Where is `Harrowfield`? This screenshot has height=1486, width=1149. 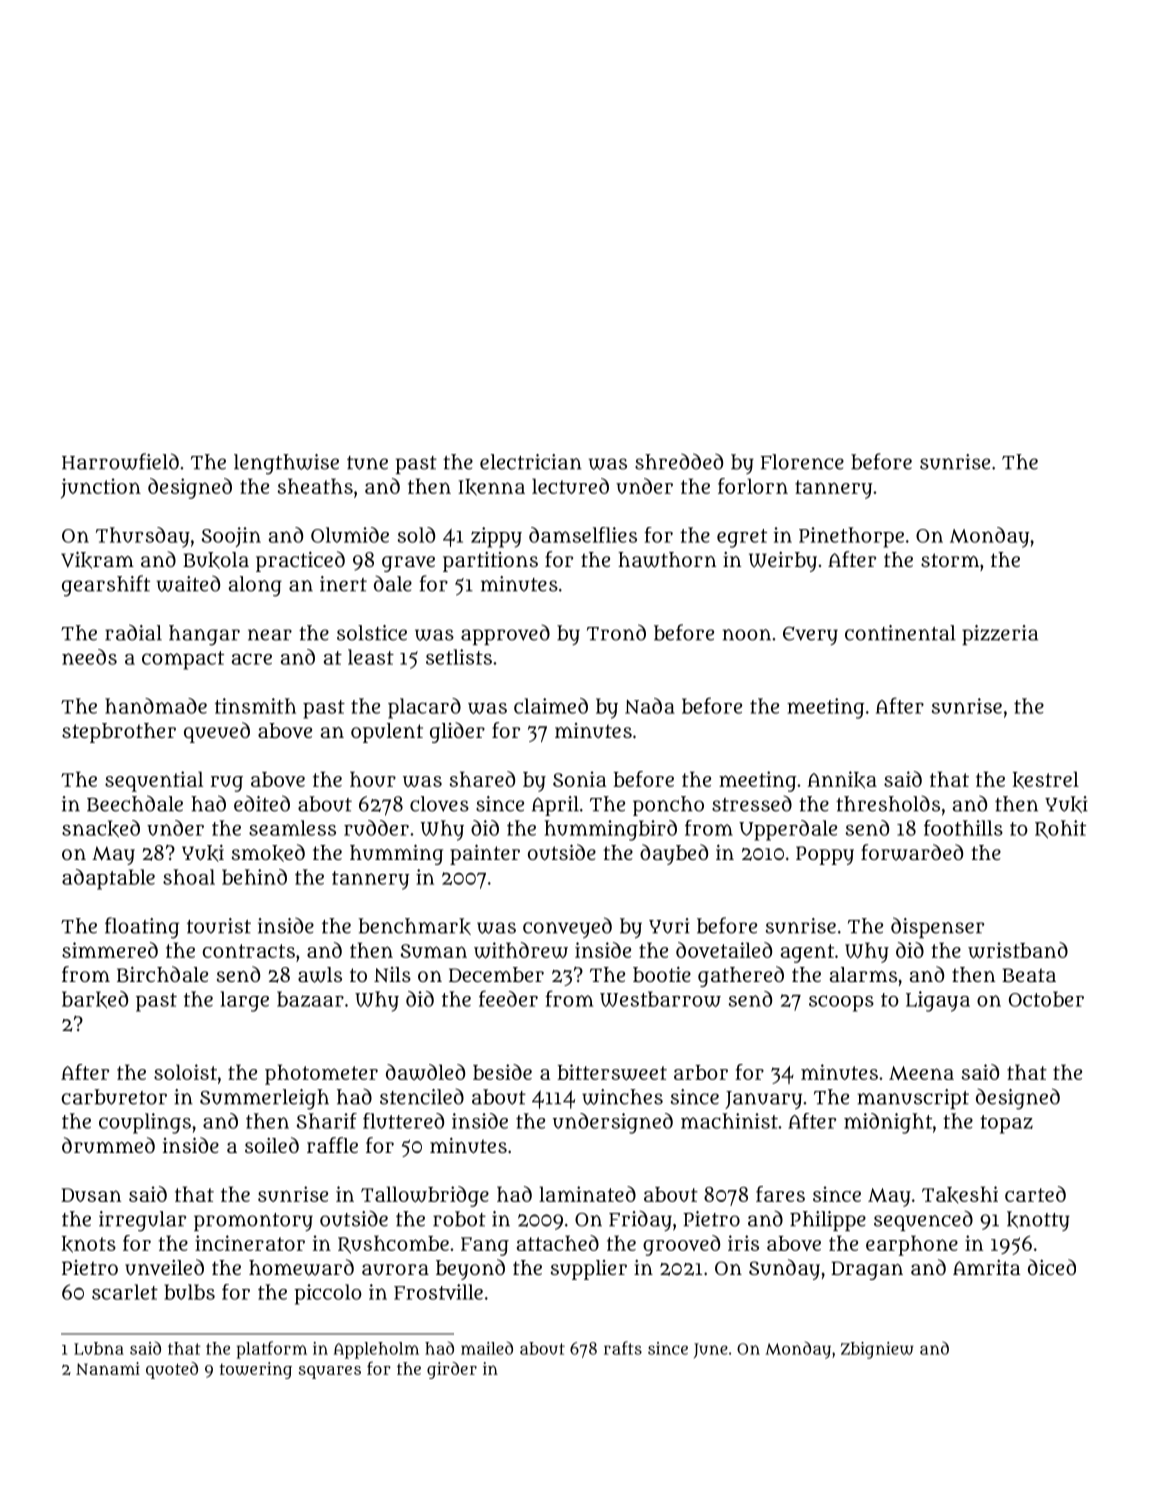
Harrowfield is located at coordinates (120, 461).
